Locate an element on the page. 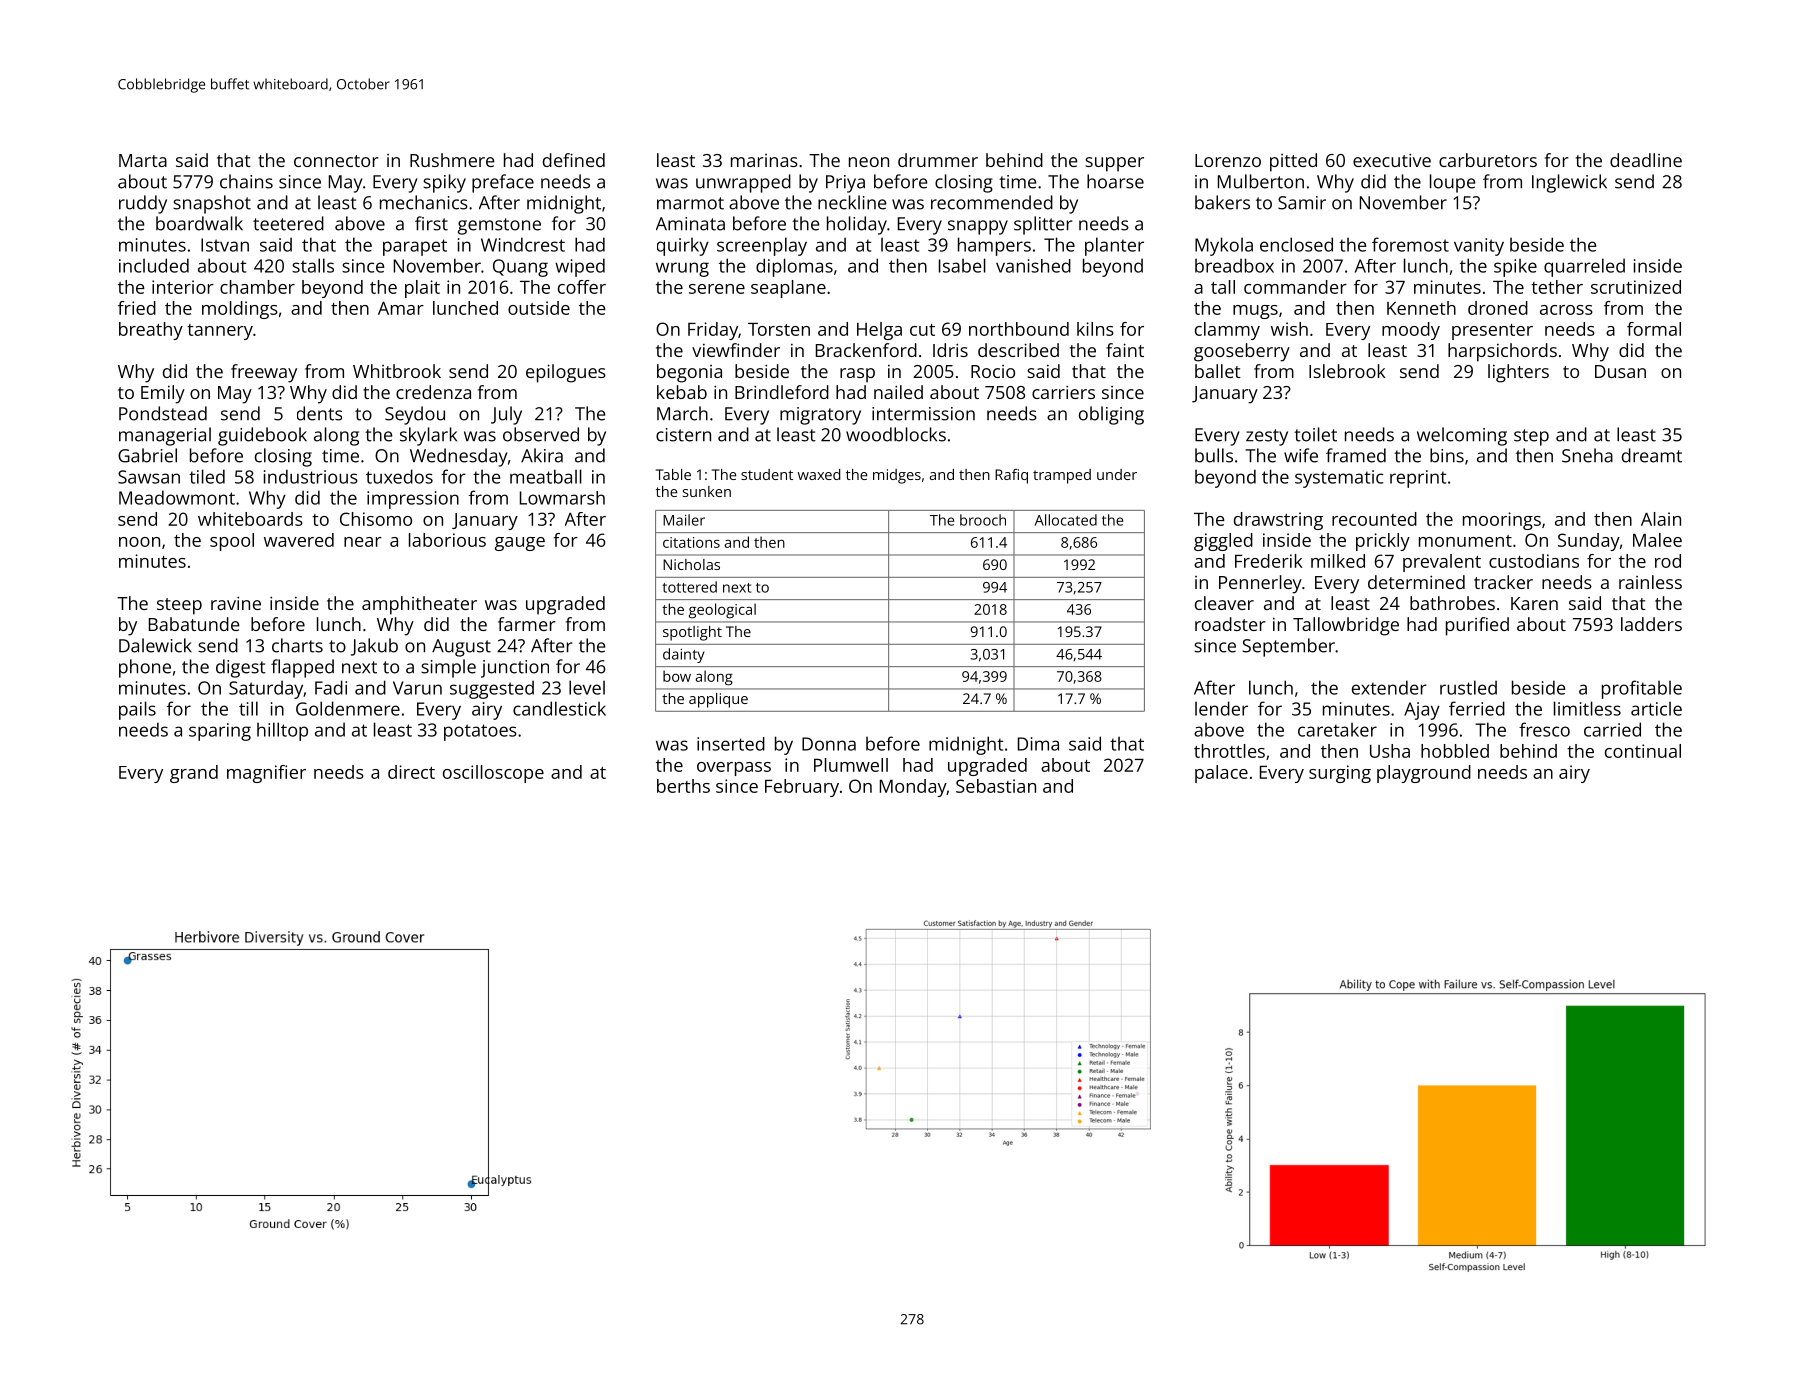  unwrapped is located at coordinates (743, 183).
